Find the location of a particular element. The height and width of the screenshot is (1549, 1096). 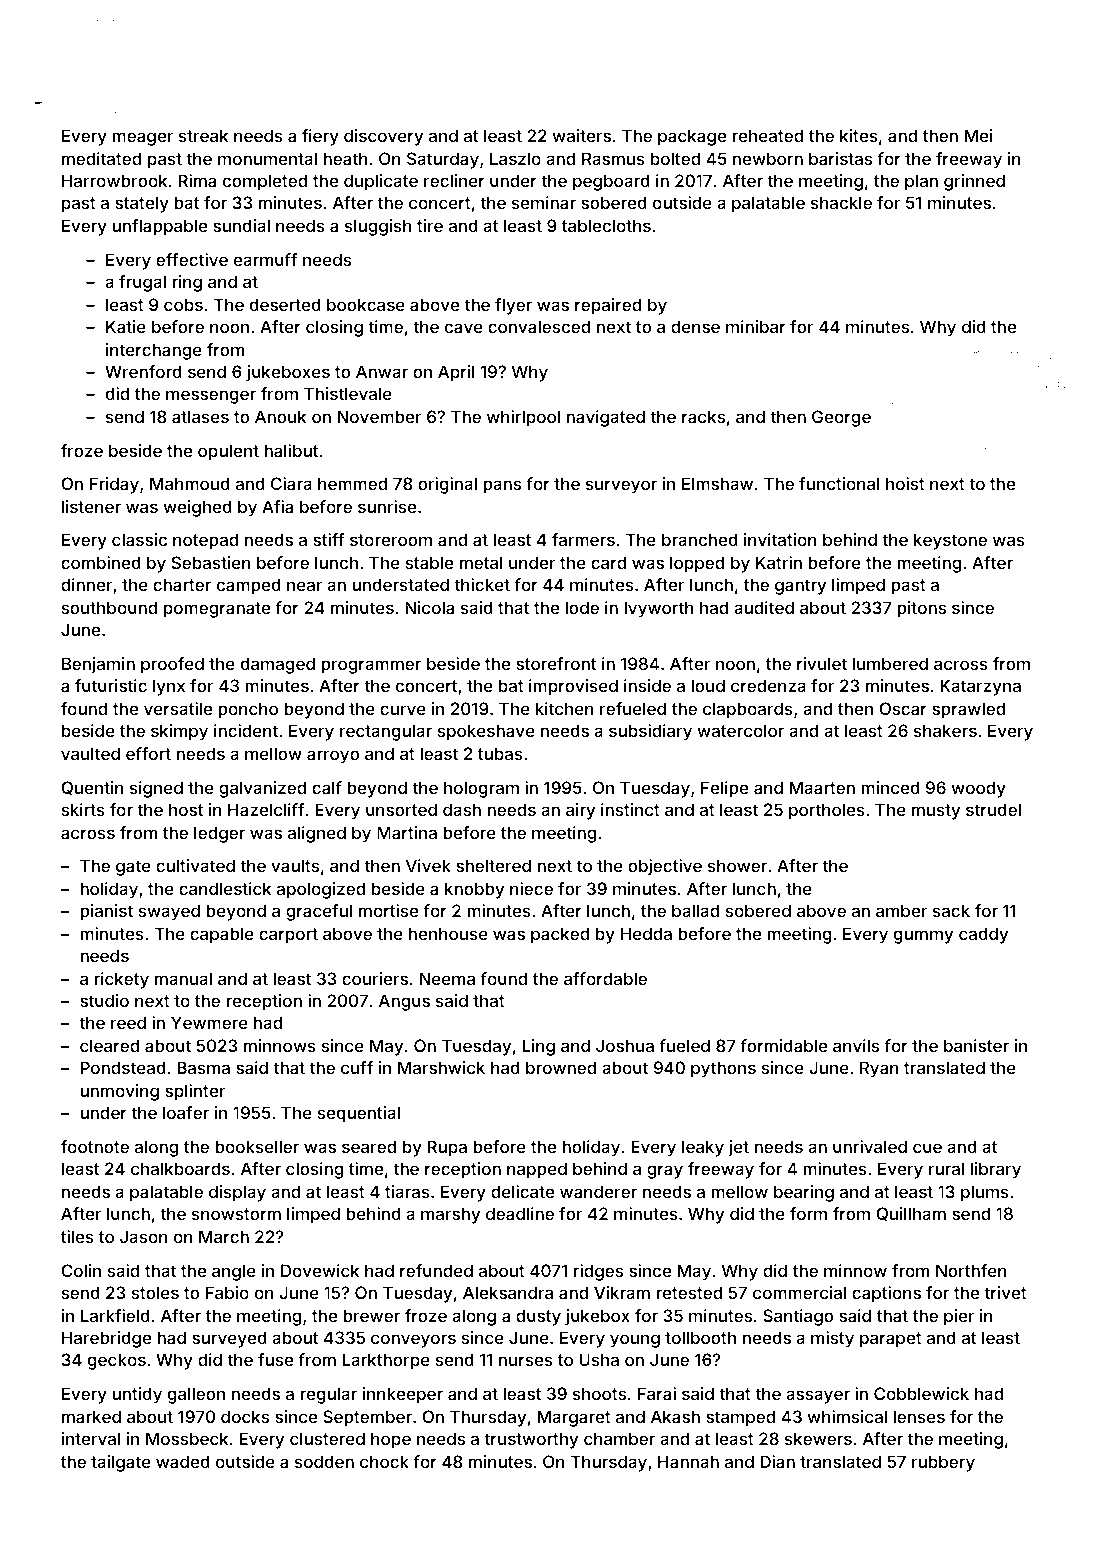

sheltered is located at coordinates (493, 865).
